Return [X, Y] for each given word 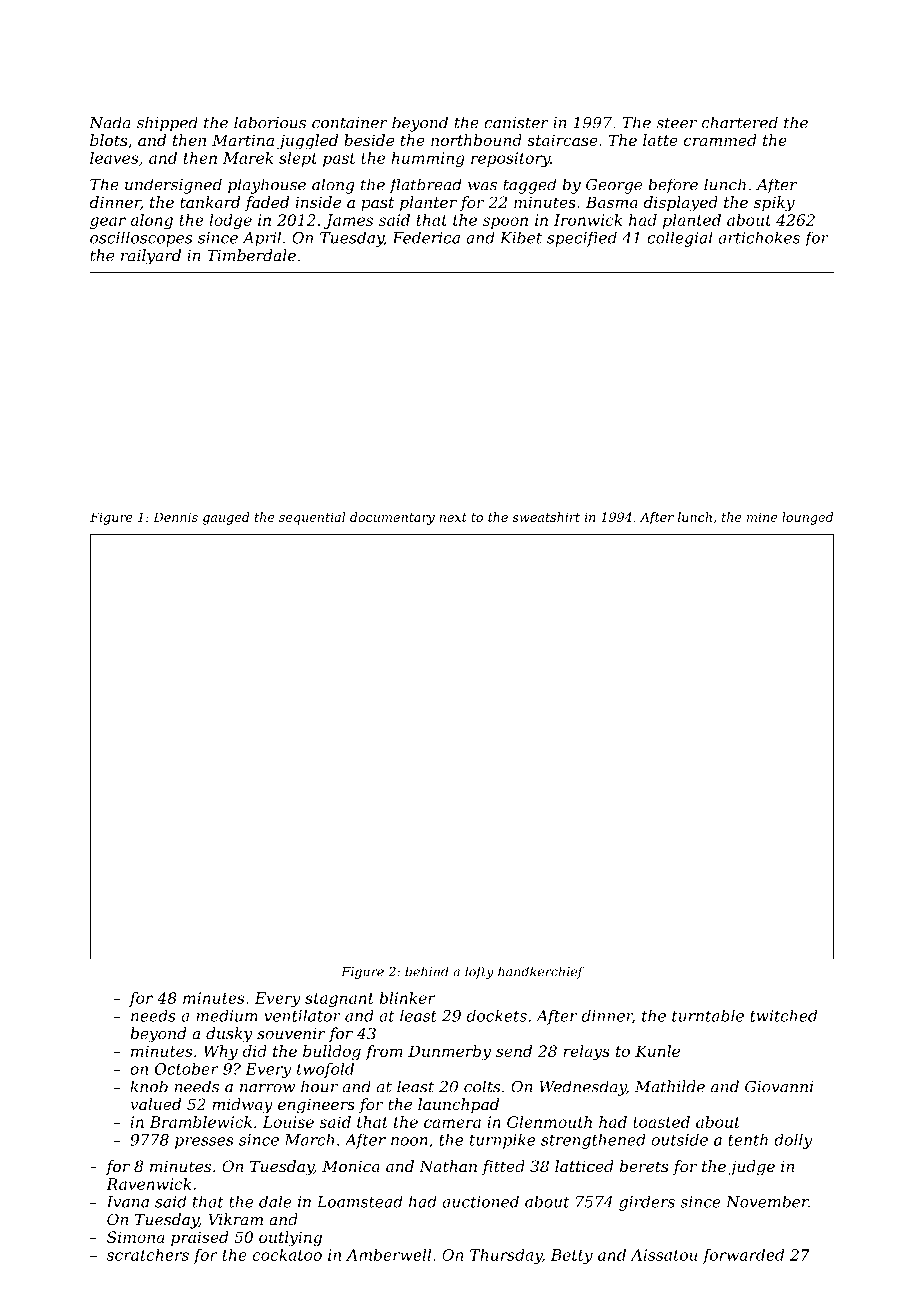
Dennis [175, 517]
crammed [720, 140]
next [453, 517]
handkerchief [541, 972]
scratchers [148, 1255]
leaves [114, 158]
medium [227, 1015]
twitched [783, 1015]
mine [762, 517]
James [348, 221]
